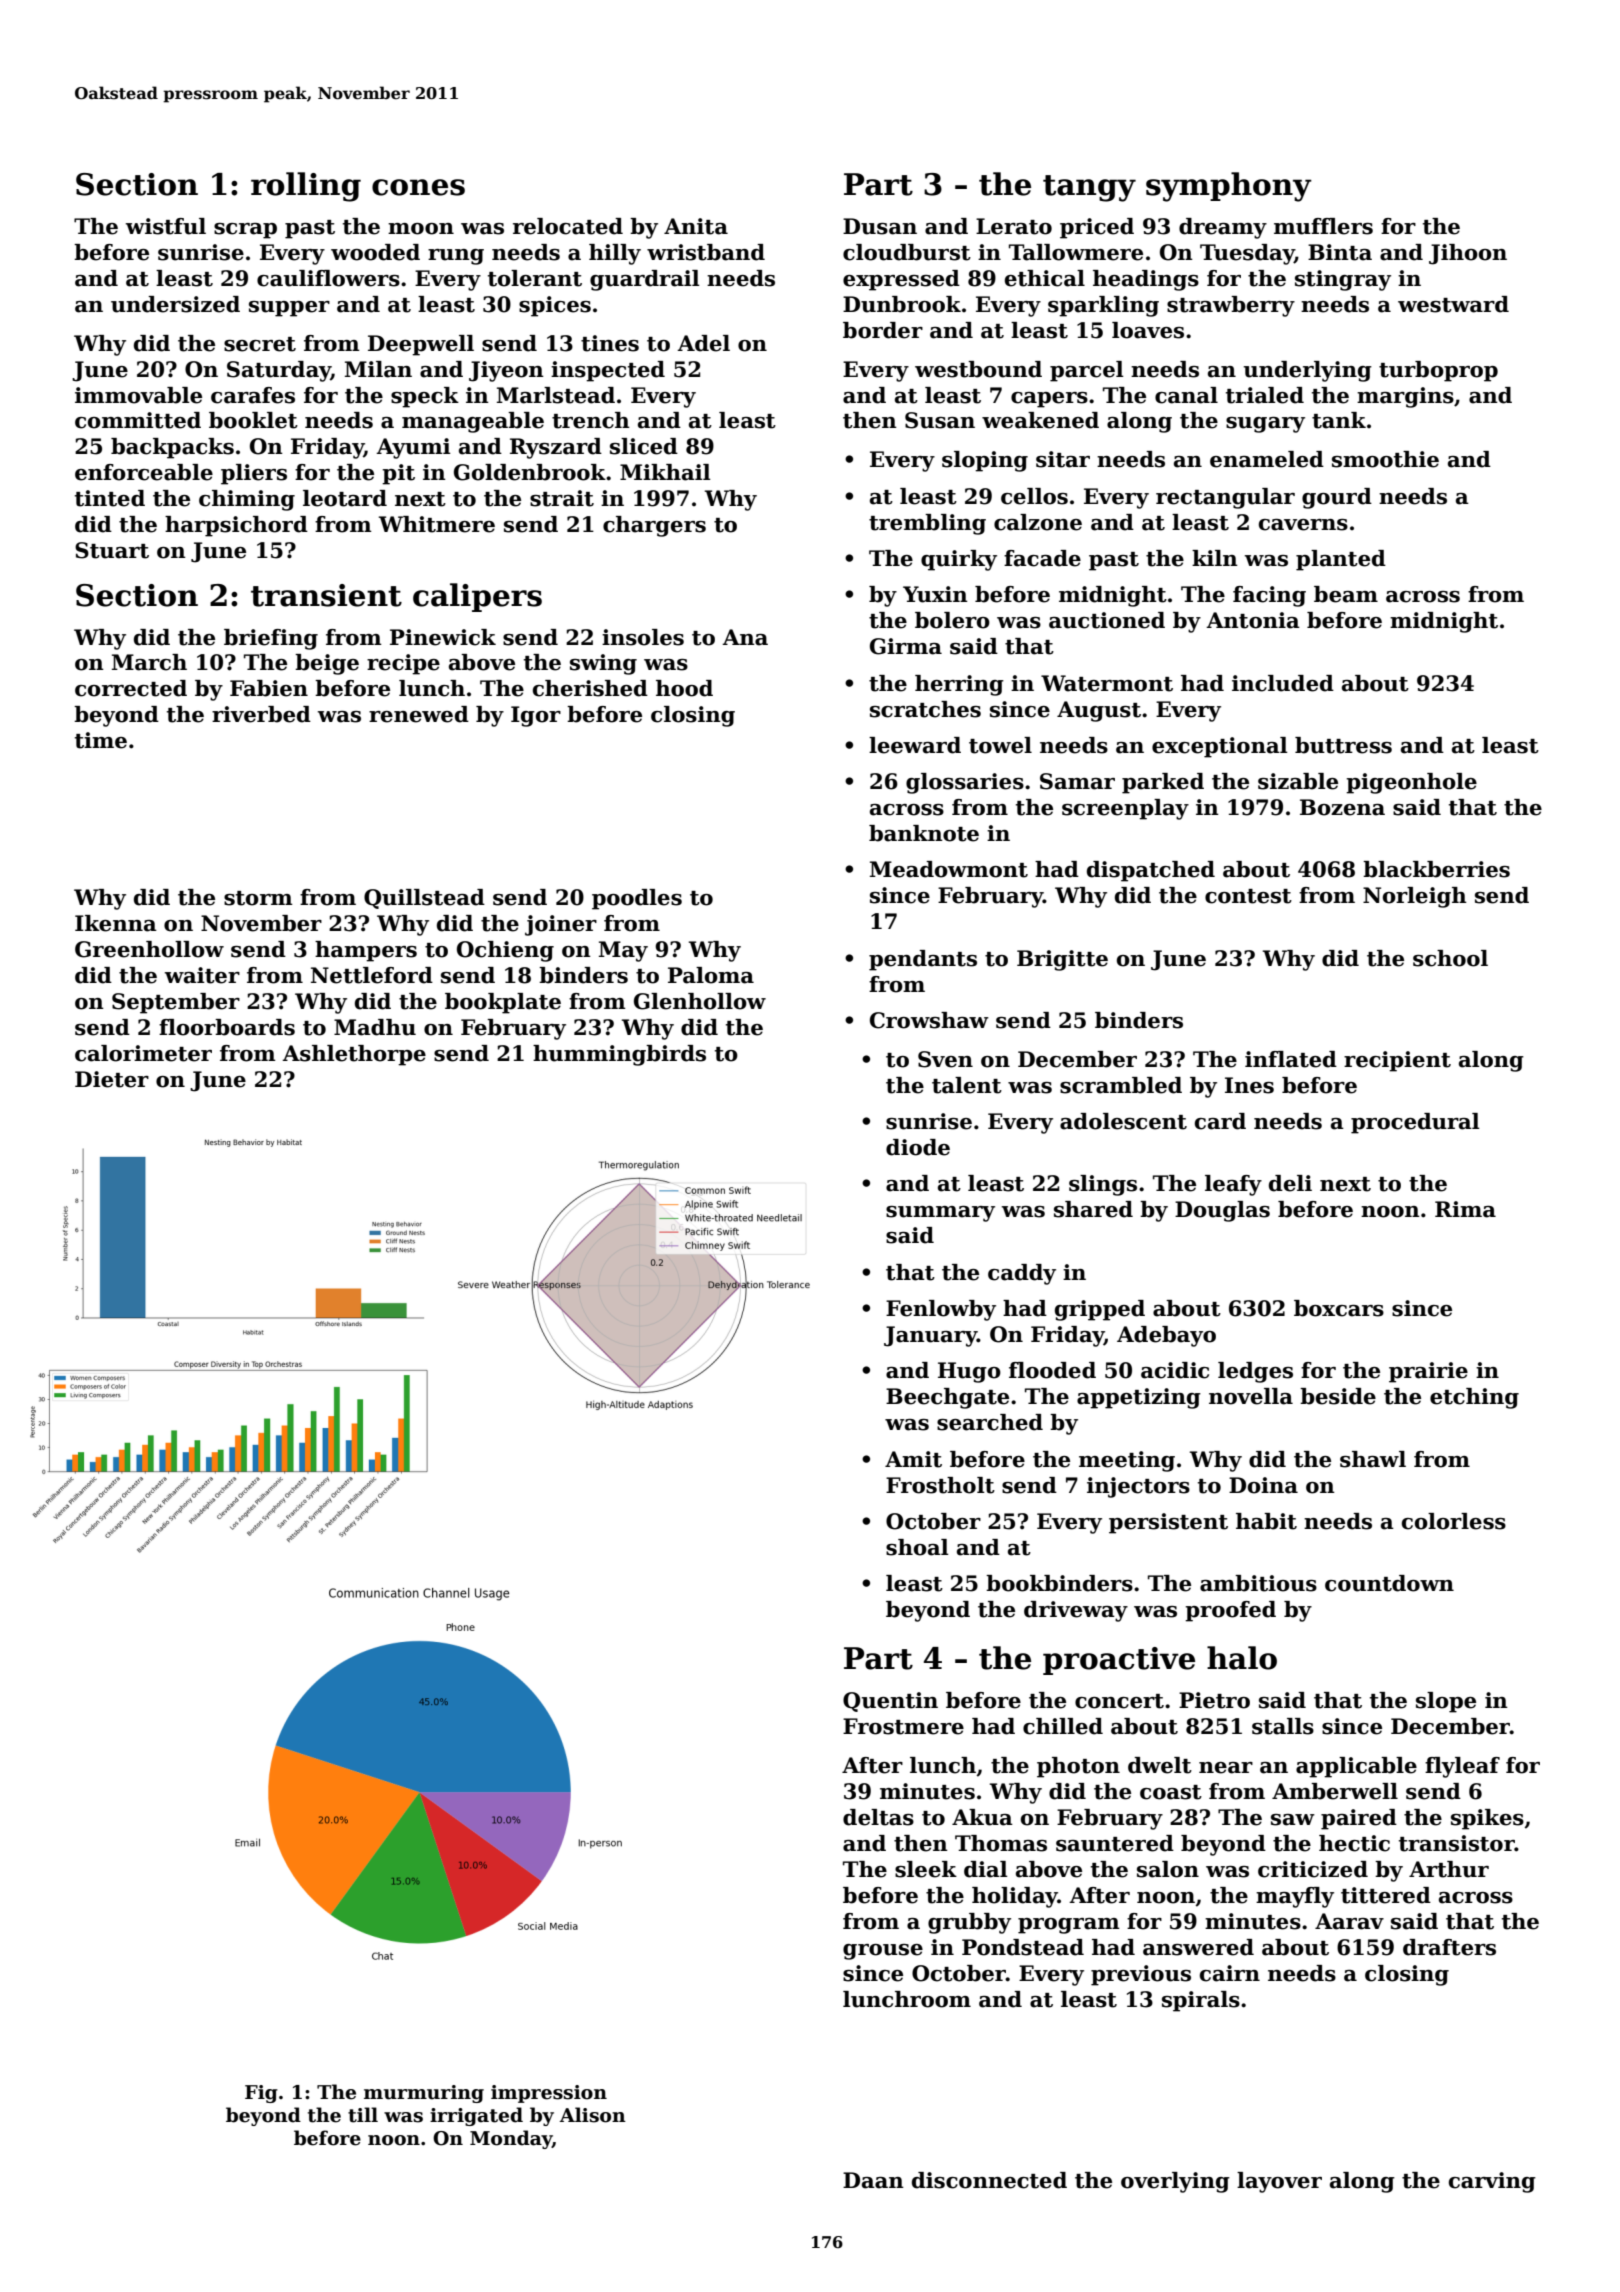  What do you see at coordinates (1323, 226) in the screenshot?
I see `mufflers` at bounding box center [1323, 226].
